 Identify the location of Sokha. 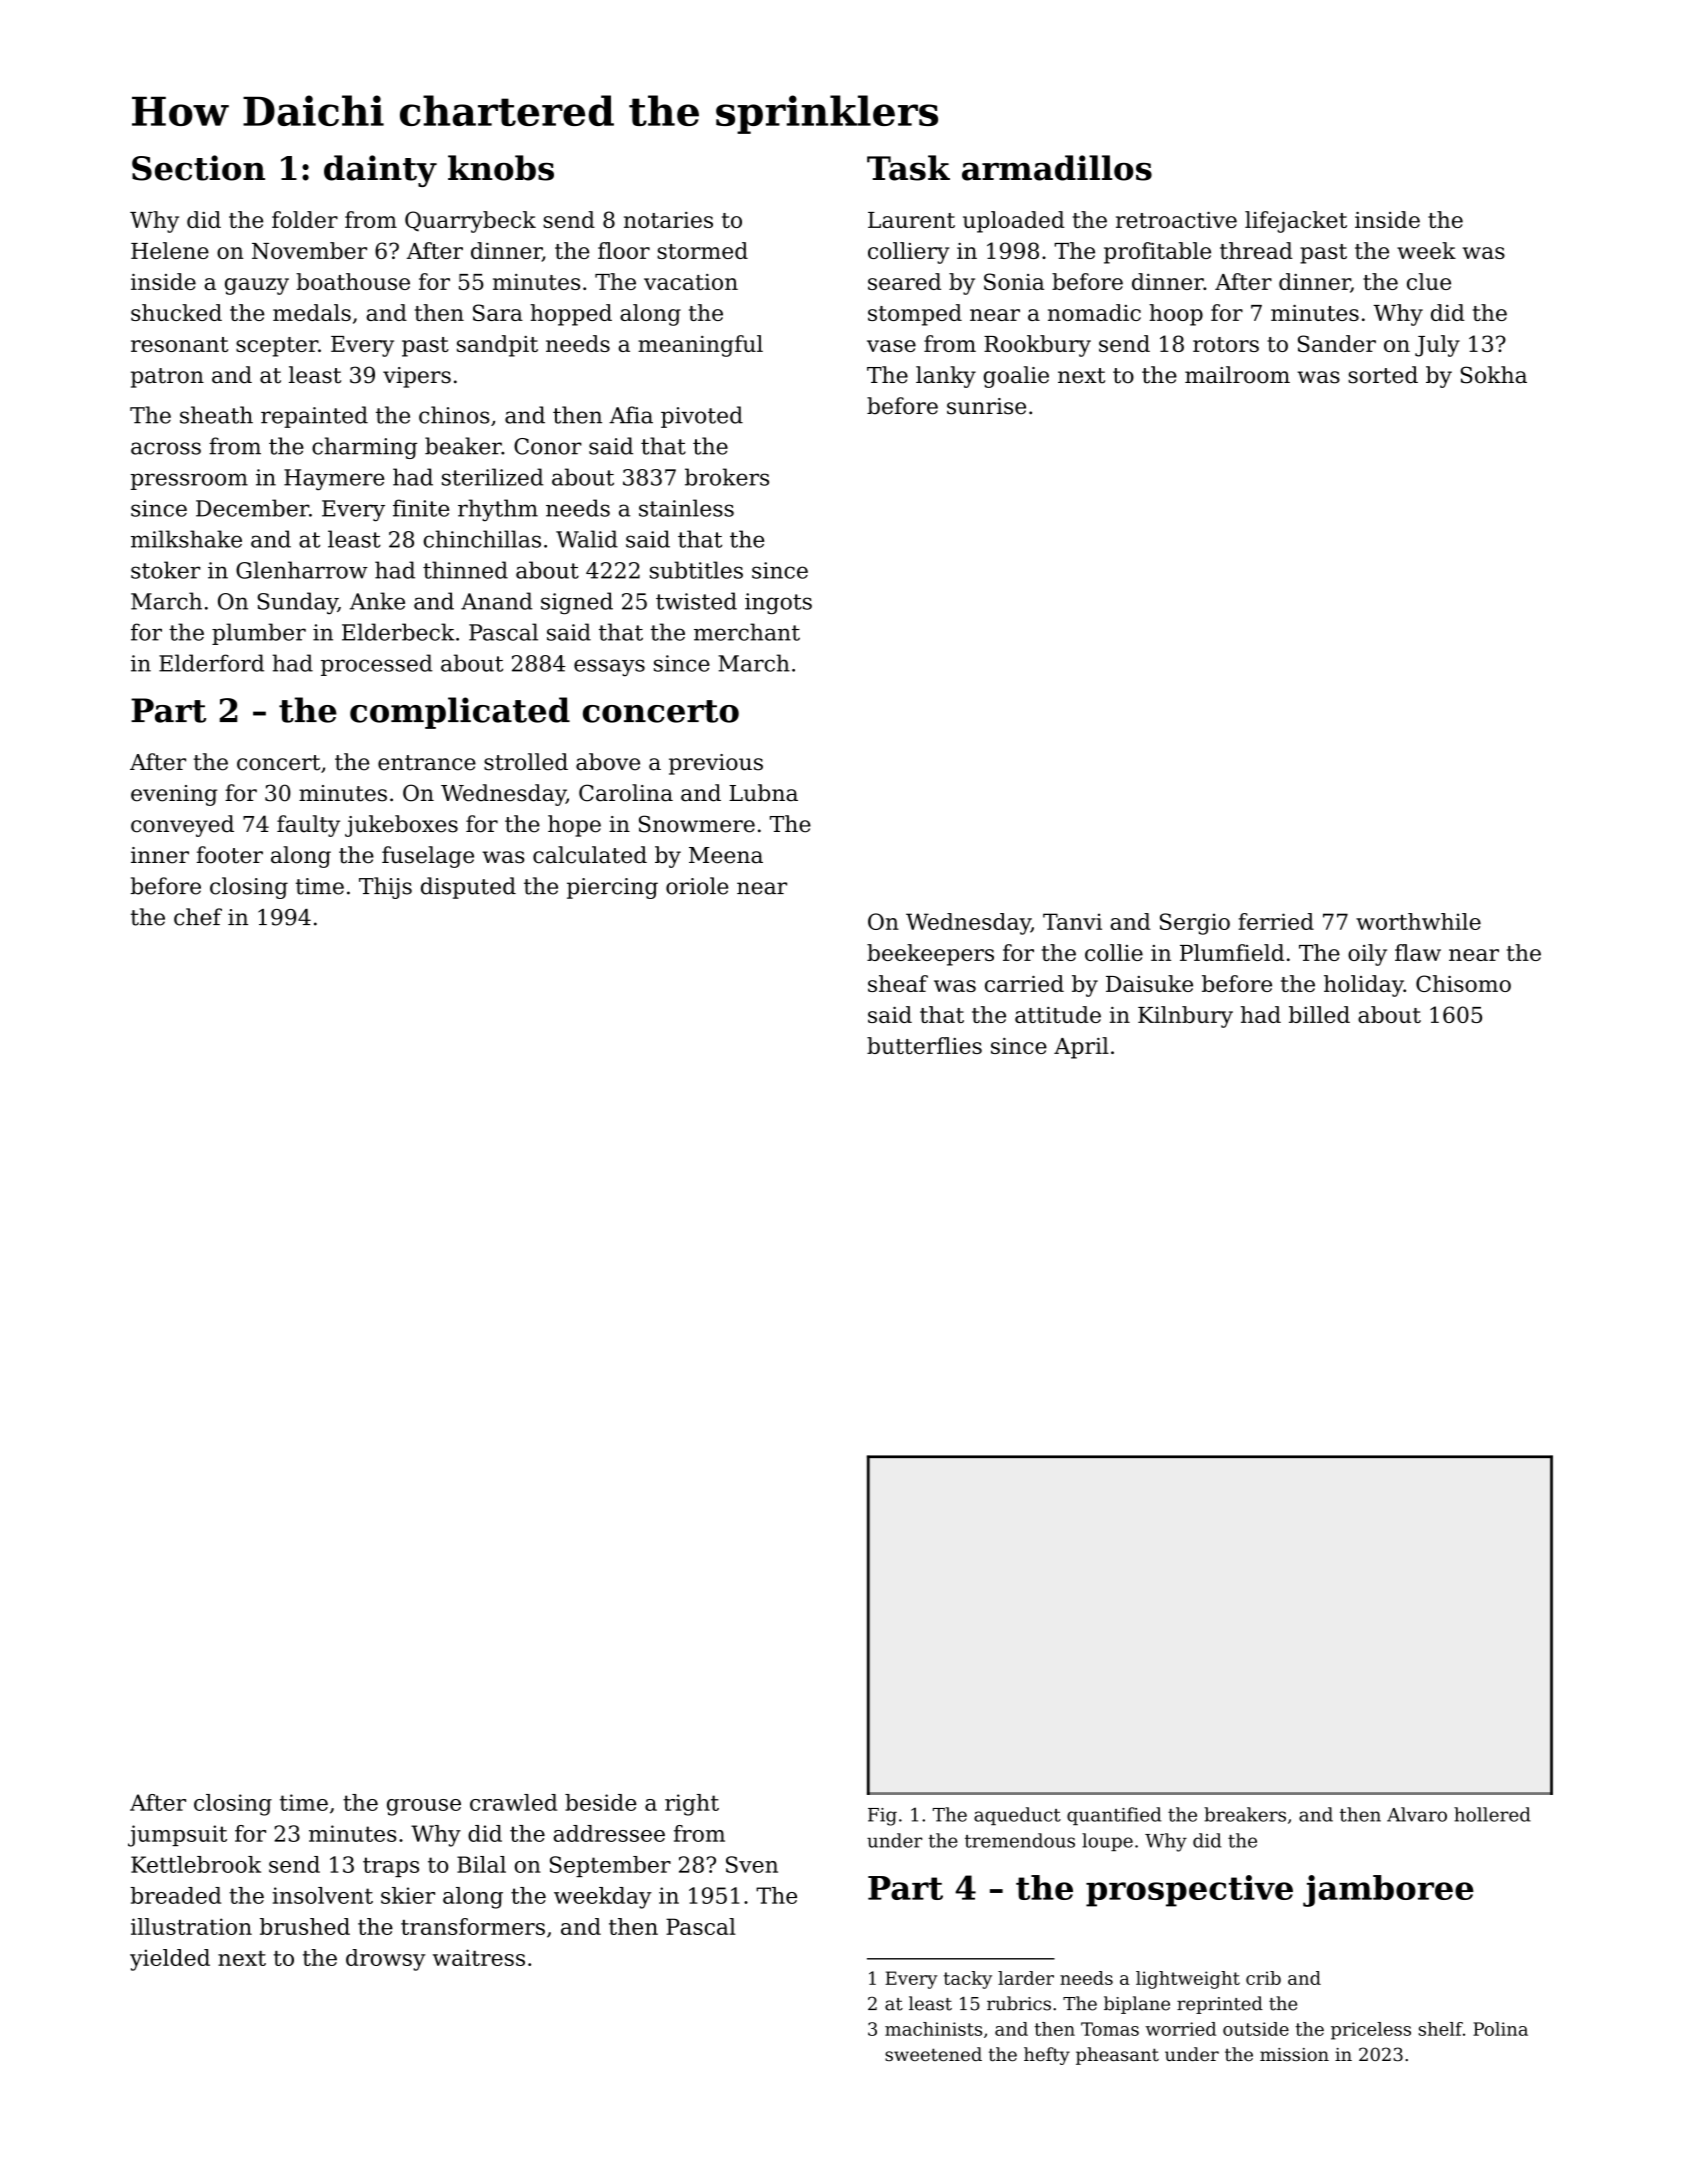
(1494, 375).
